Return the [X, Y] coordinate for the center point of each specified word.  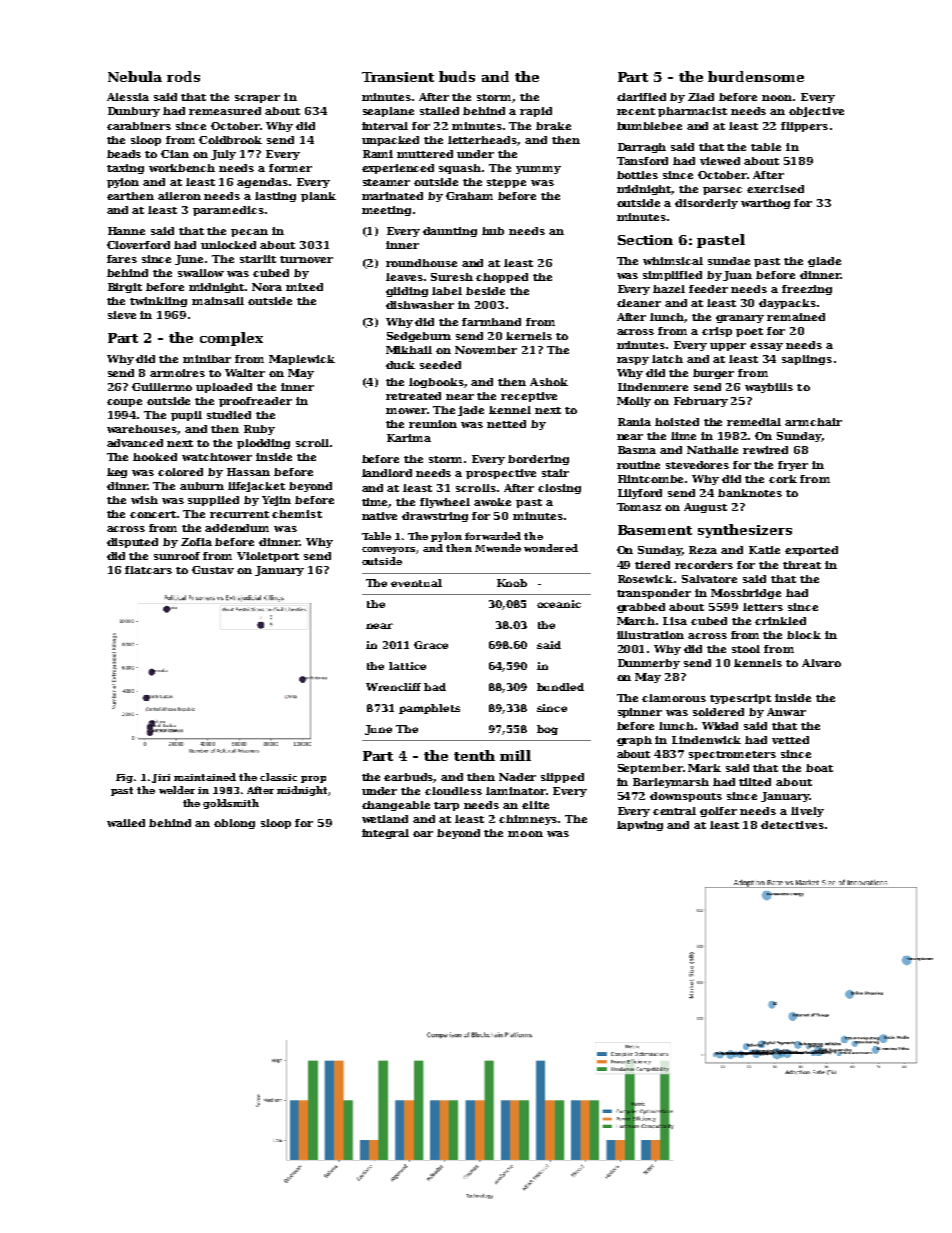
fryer [793, 466]
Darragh [642, 148]
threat [802, 565]
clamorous [674, 698]
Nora [267, 287]
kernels [529, 336]
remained [796, 317]
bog [547, 730]
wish [144, 500]
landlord [387, 473]
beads [124, 154]
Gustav [213, 570]
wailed [126, 823]
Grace [431, 645]
